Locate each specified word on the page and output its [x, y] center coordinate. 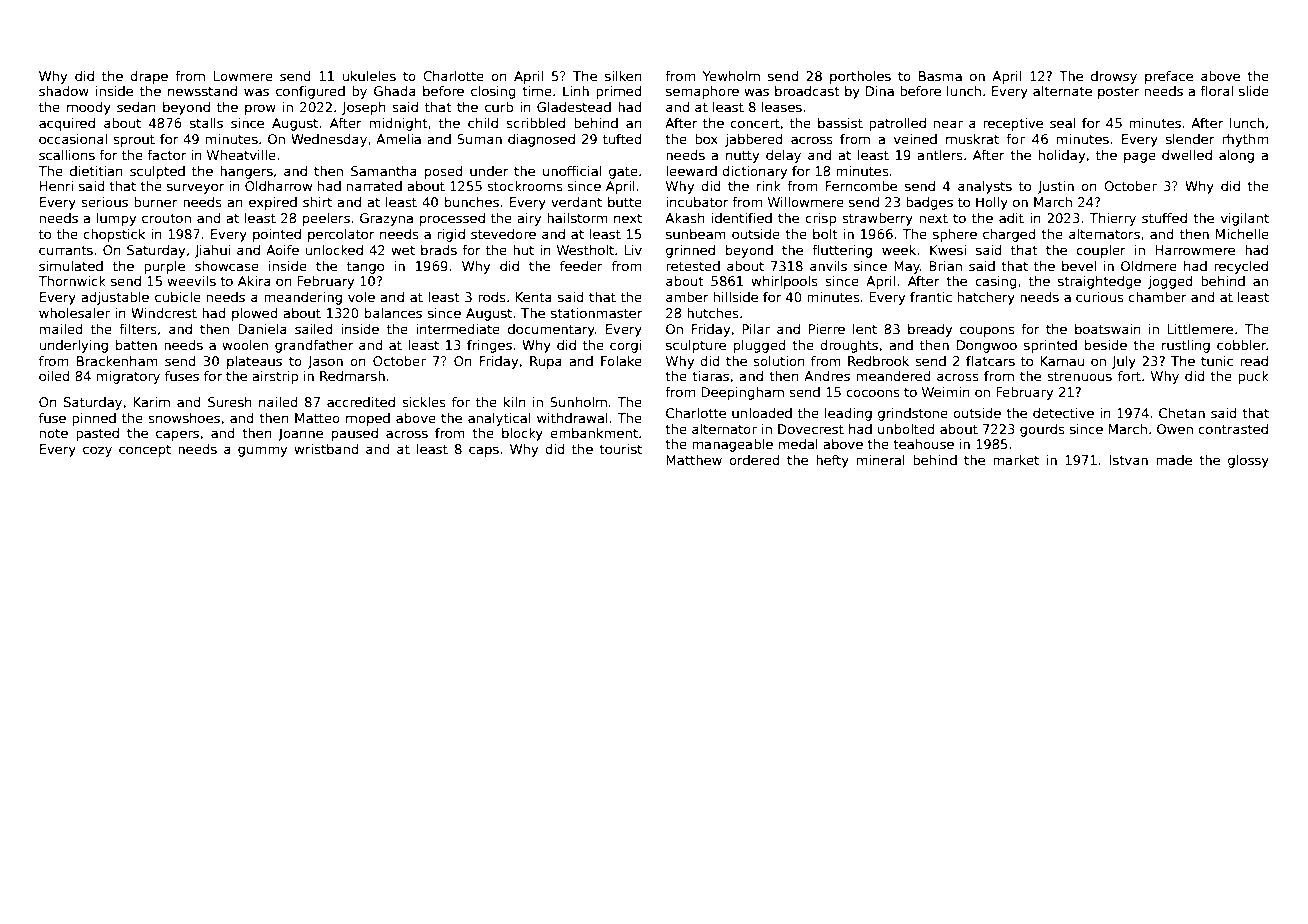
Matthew [694, 460]
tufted [622, 139]
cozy [97, 451]
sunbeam [696, 234]
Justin [1055, 187]
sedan [136, 107]
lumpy [116, 219]
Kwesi [948, 250]
